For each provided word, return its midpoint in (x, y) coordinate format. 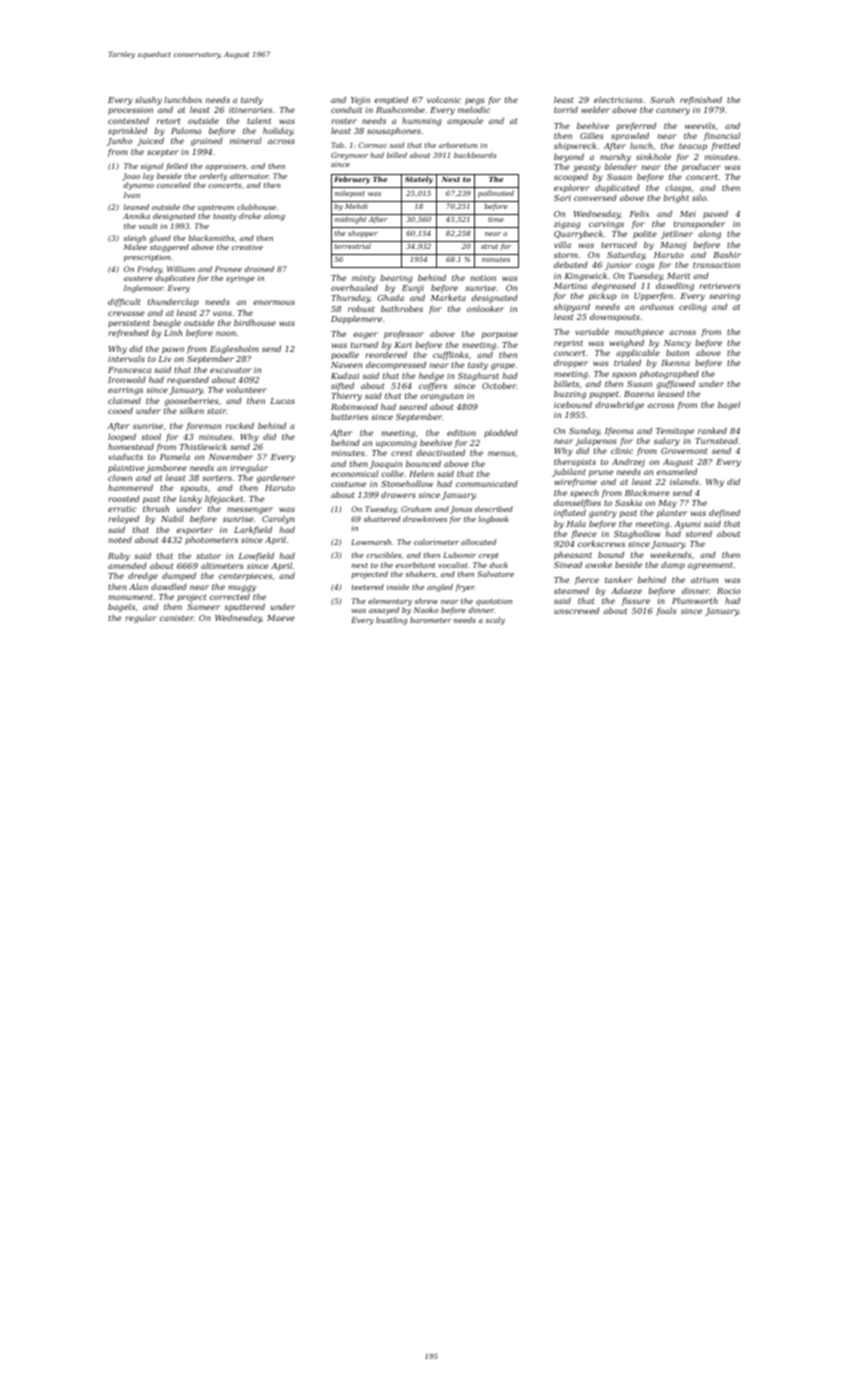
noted (120, 540)
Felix (639, 213)
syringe (240, 279)
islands (684, 481)
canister (177, 618)
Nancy (677, 344)
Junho (119, 141)
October (499, 385)
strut (489, 246)
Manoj (673, 246)
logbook (493, 520)
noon (226, 333)
